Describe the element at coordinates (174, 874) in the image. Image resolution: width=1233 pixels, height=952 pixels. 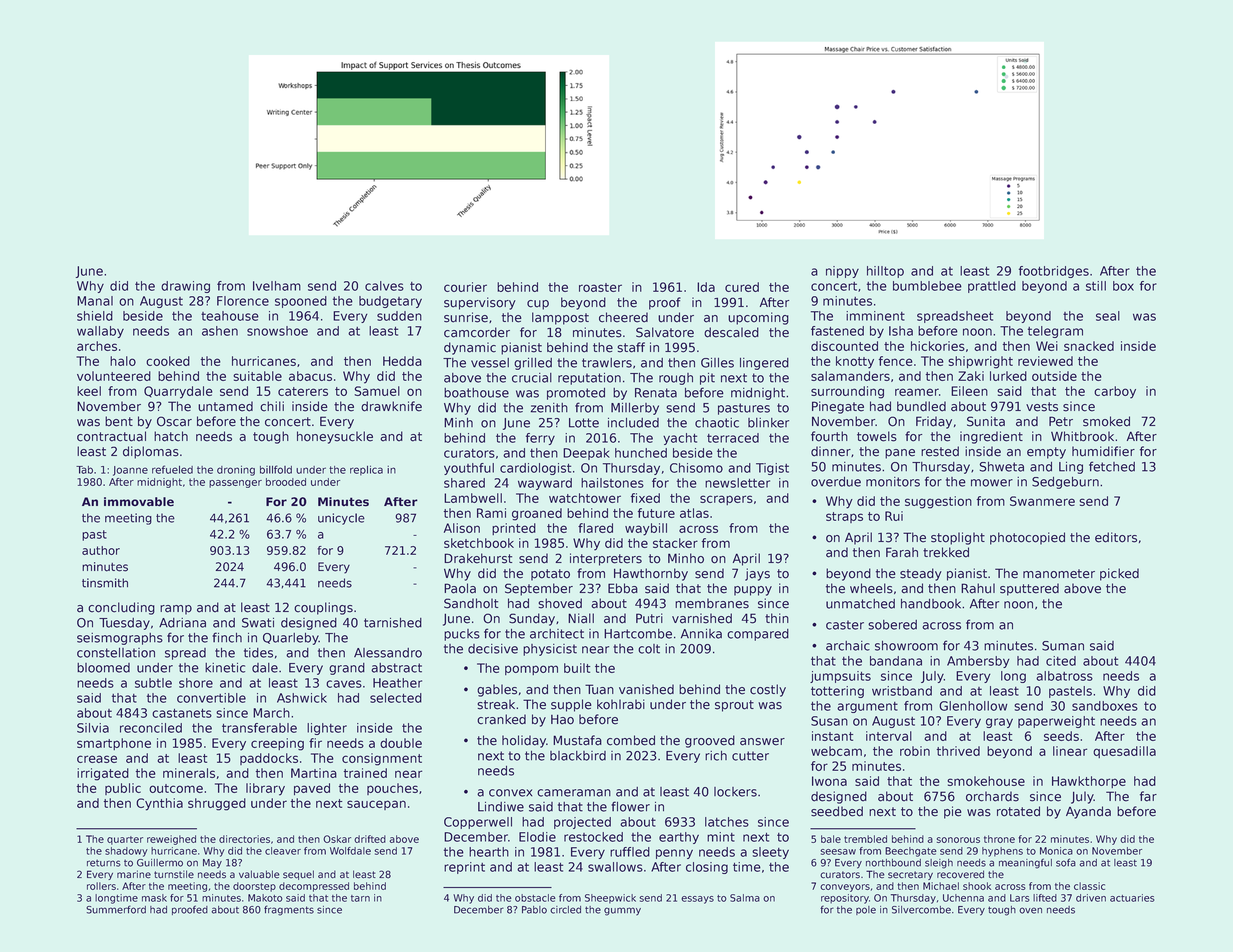
I see `turnstile` at that location.
